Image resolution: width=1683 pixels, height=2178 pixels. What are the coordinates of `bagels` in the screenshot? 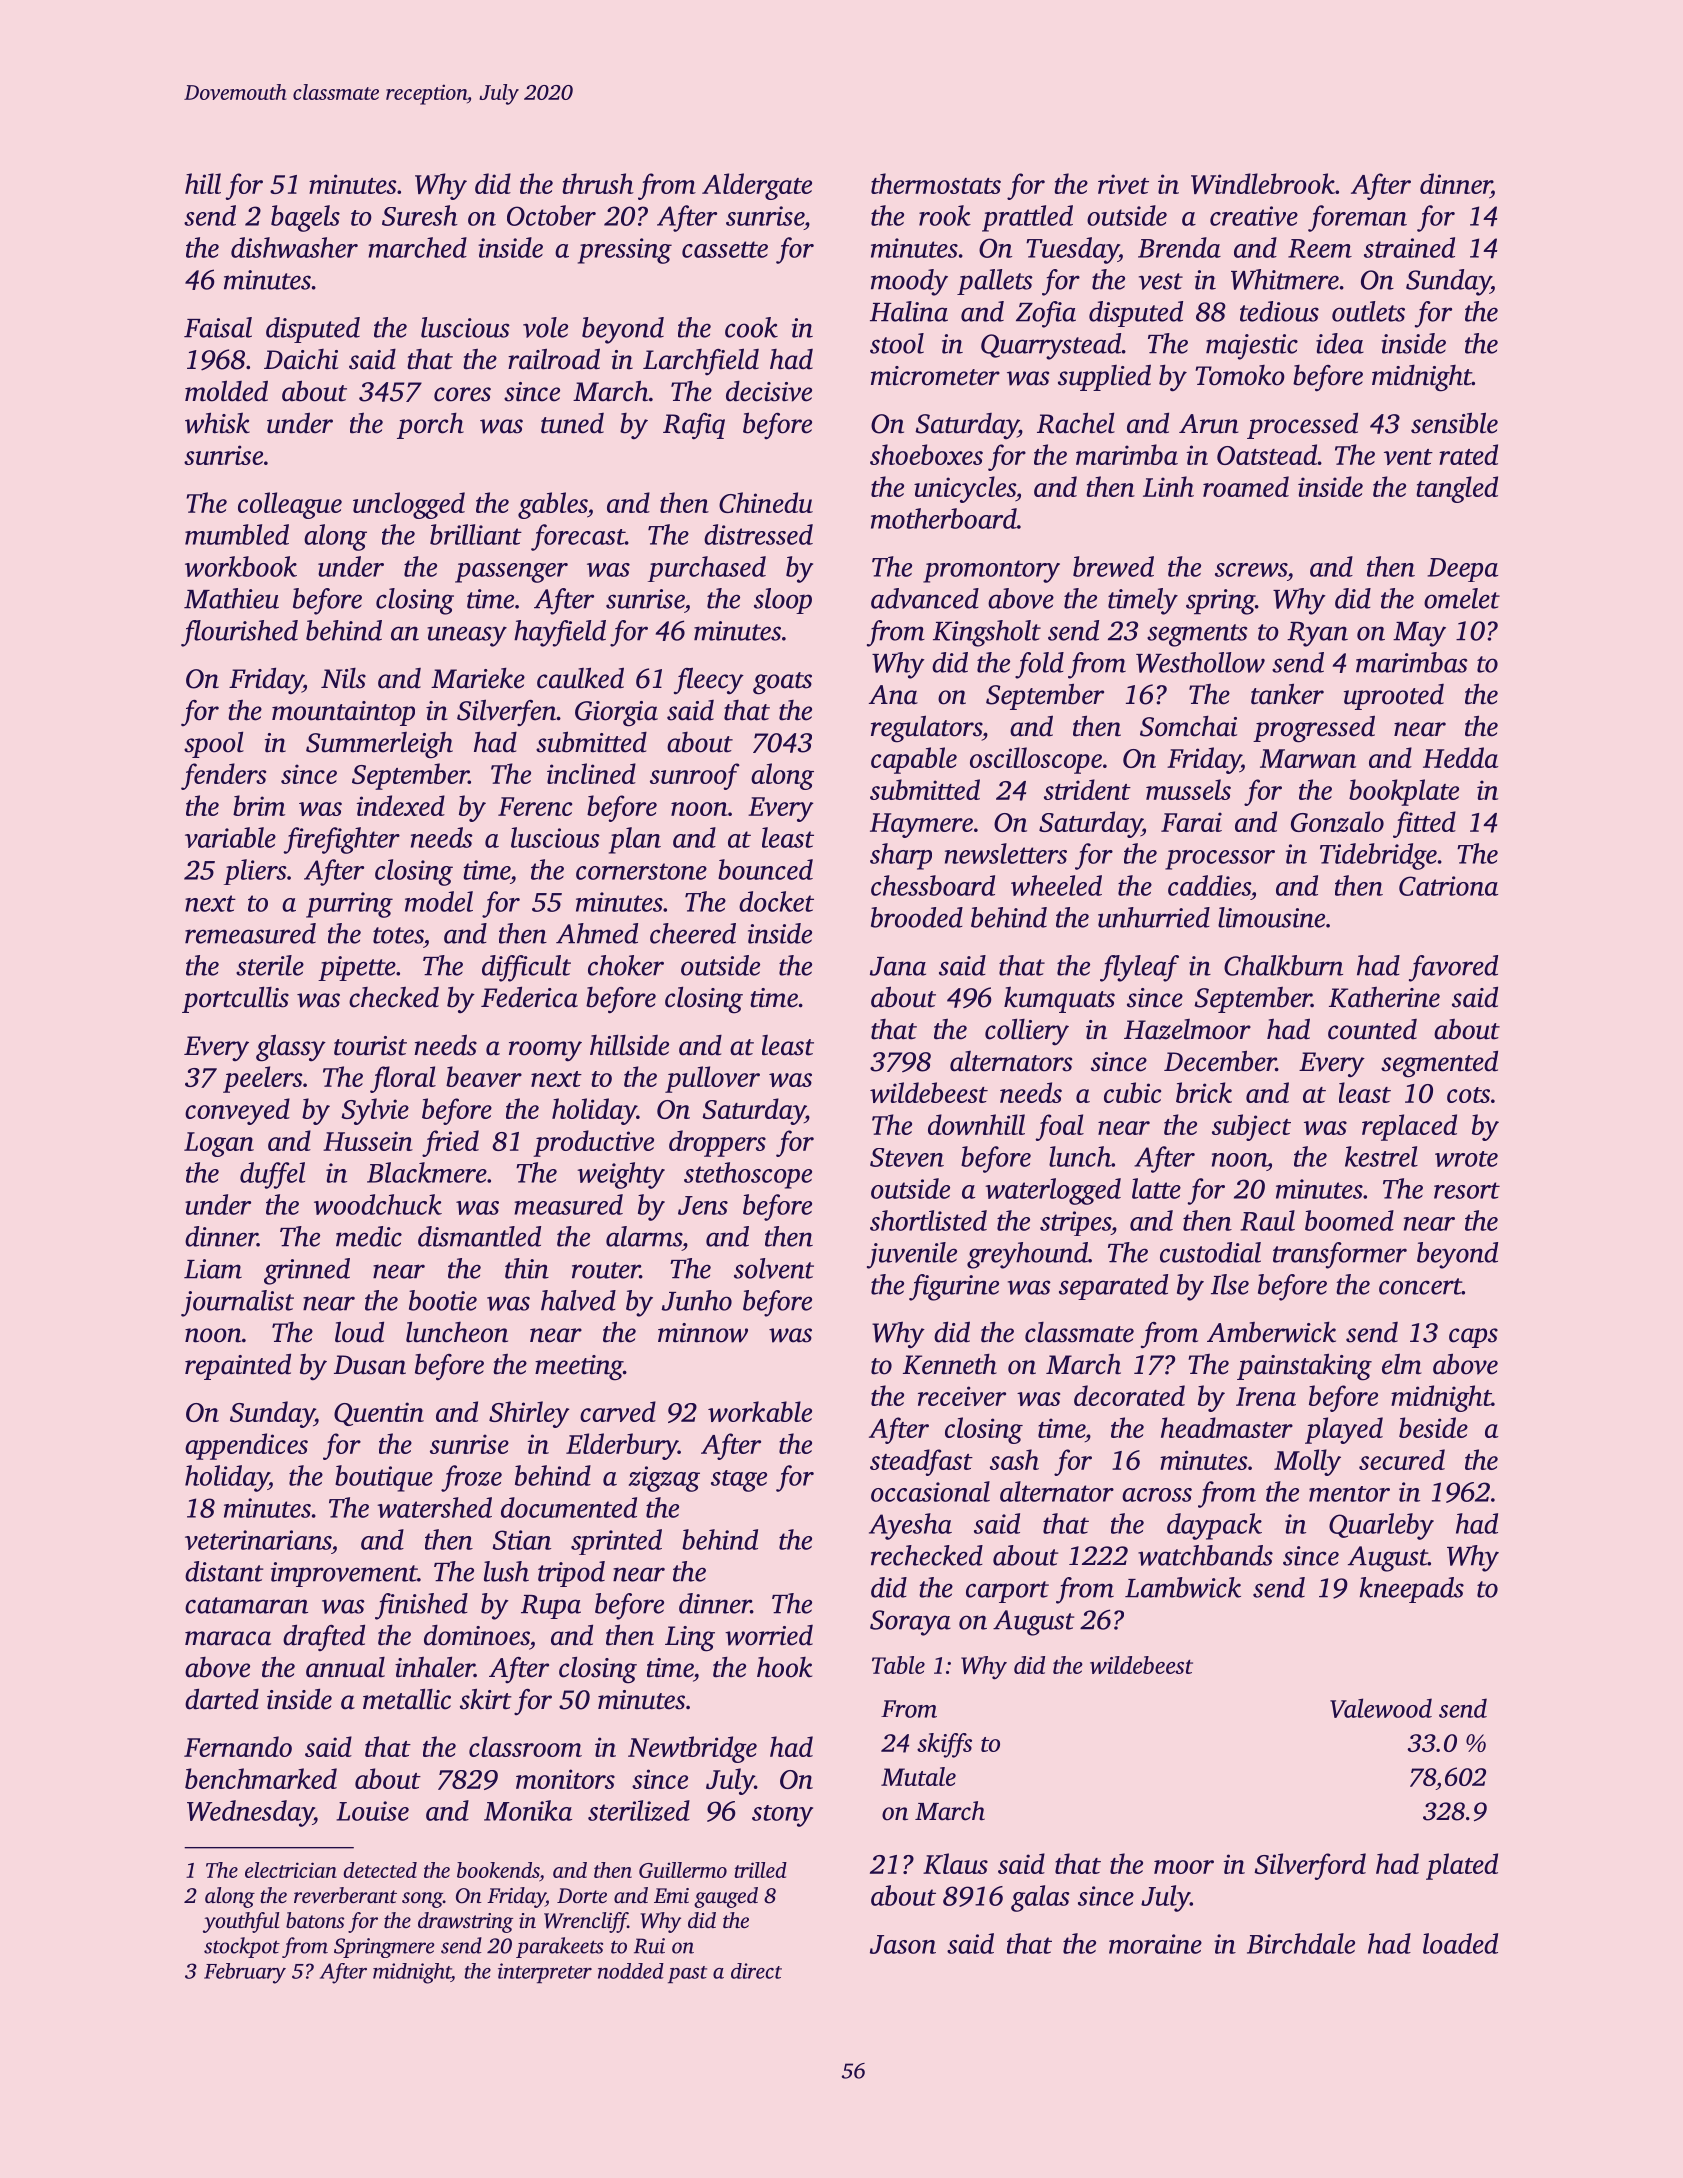 It's located at (305, 218).
